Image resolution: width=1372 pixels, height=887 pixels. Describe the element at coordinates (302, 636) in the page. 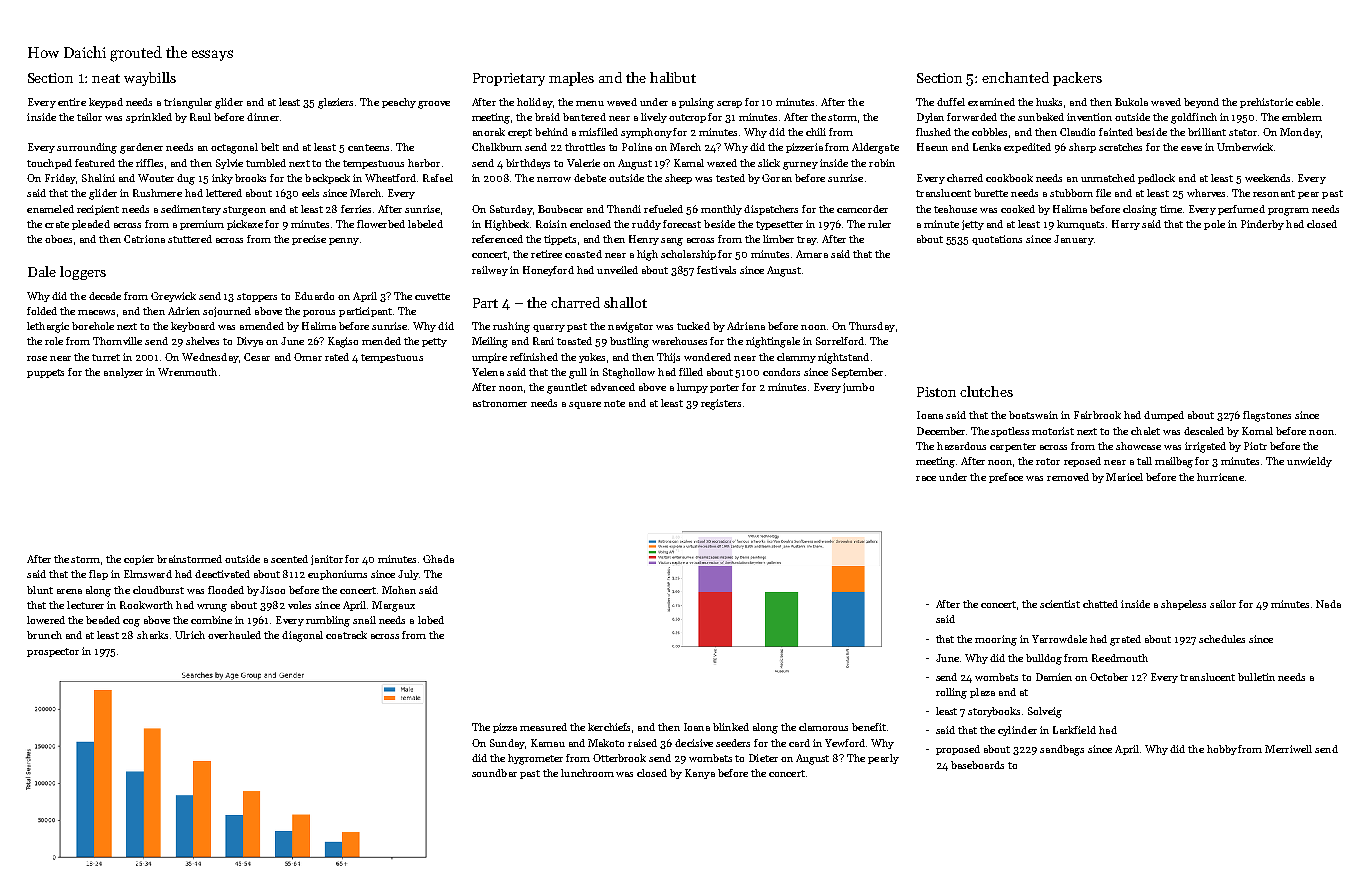

I see `diagonal` at that location.
